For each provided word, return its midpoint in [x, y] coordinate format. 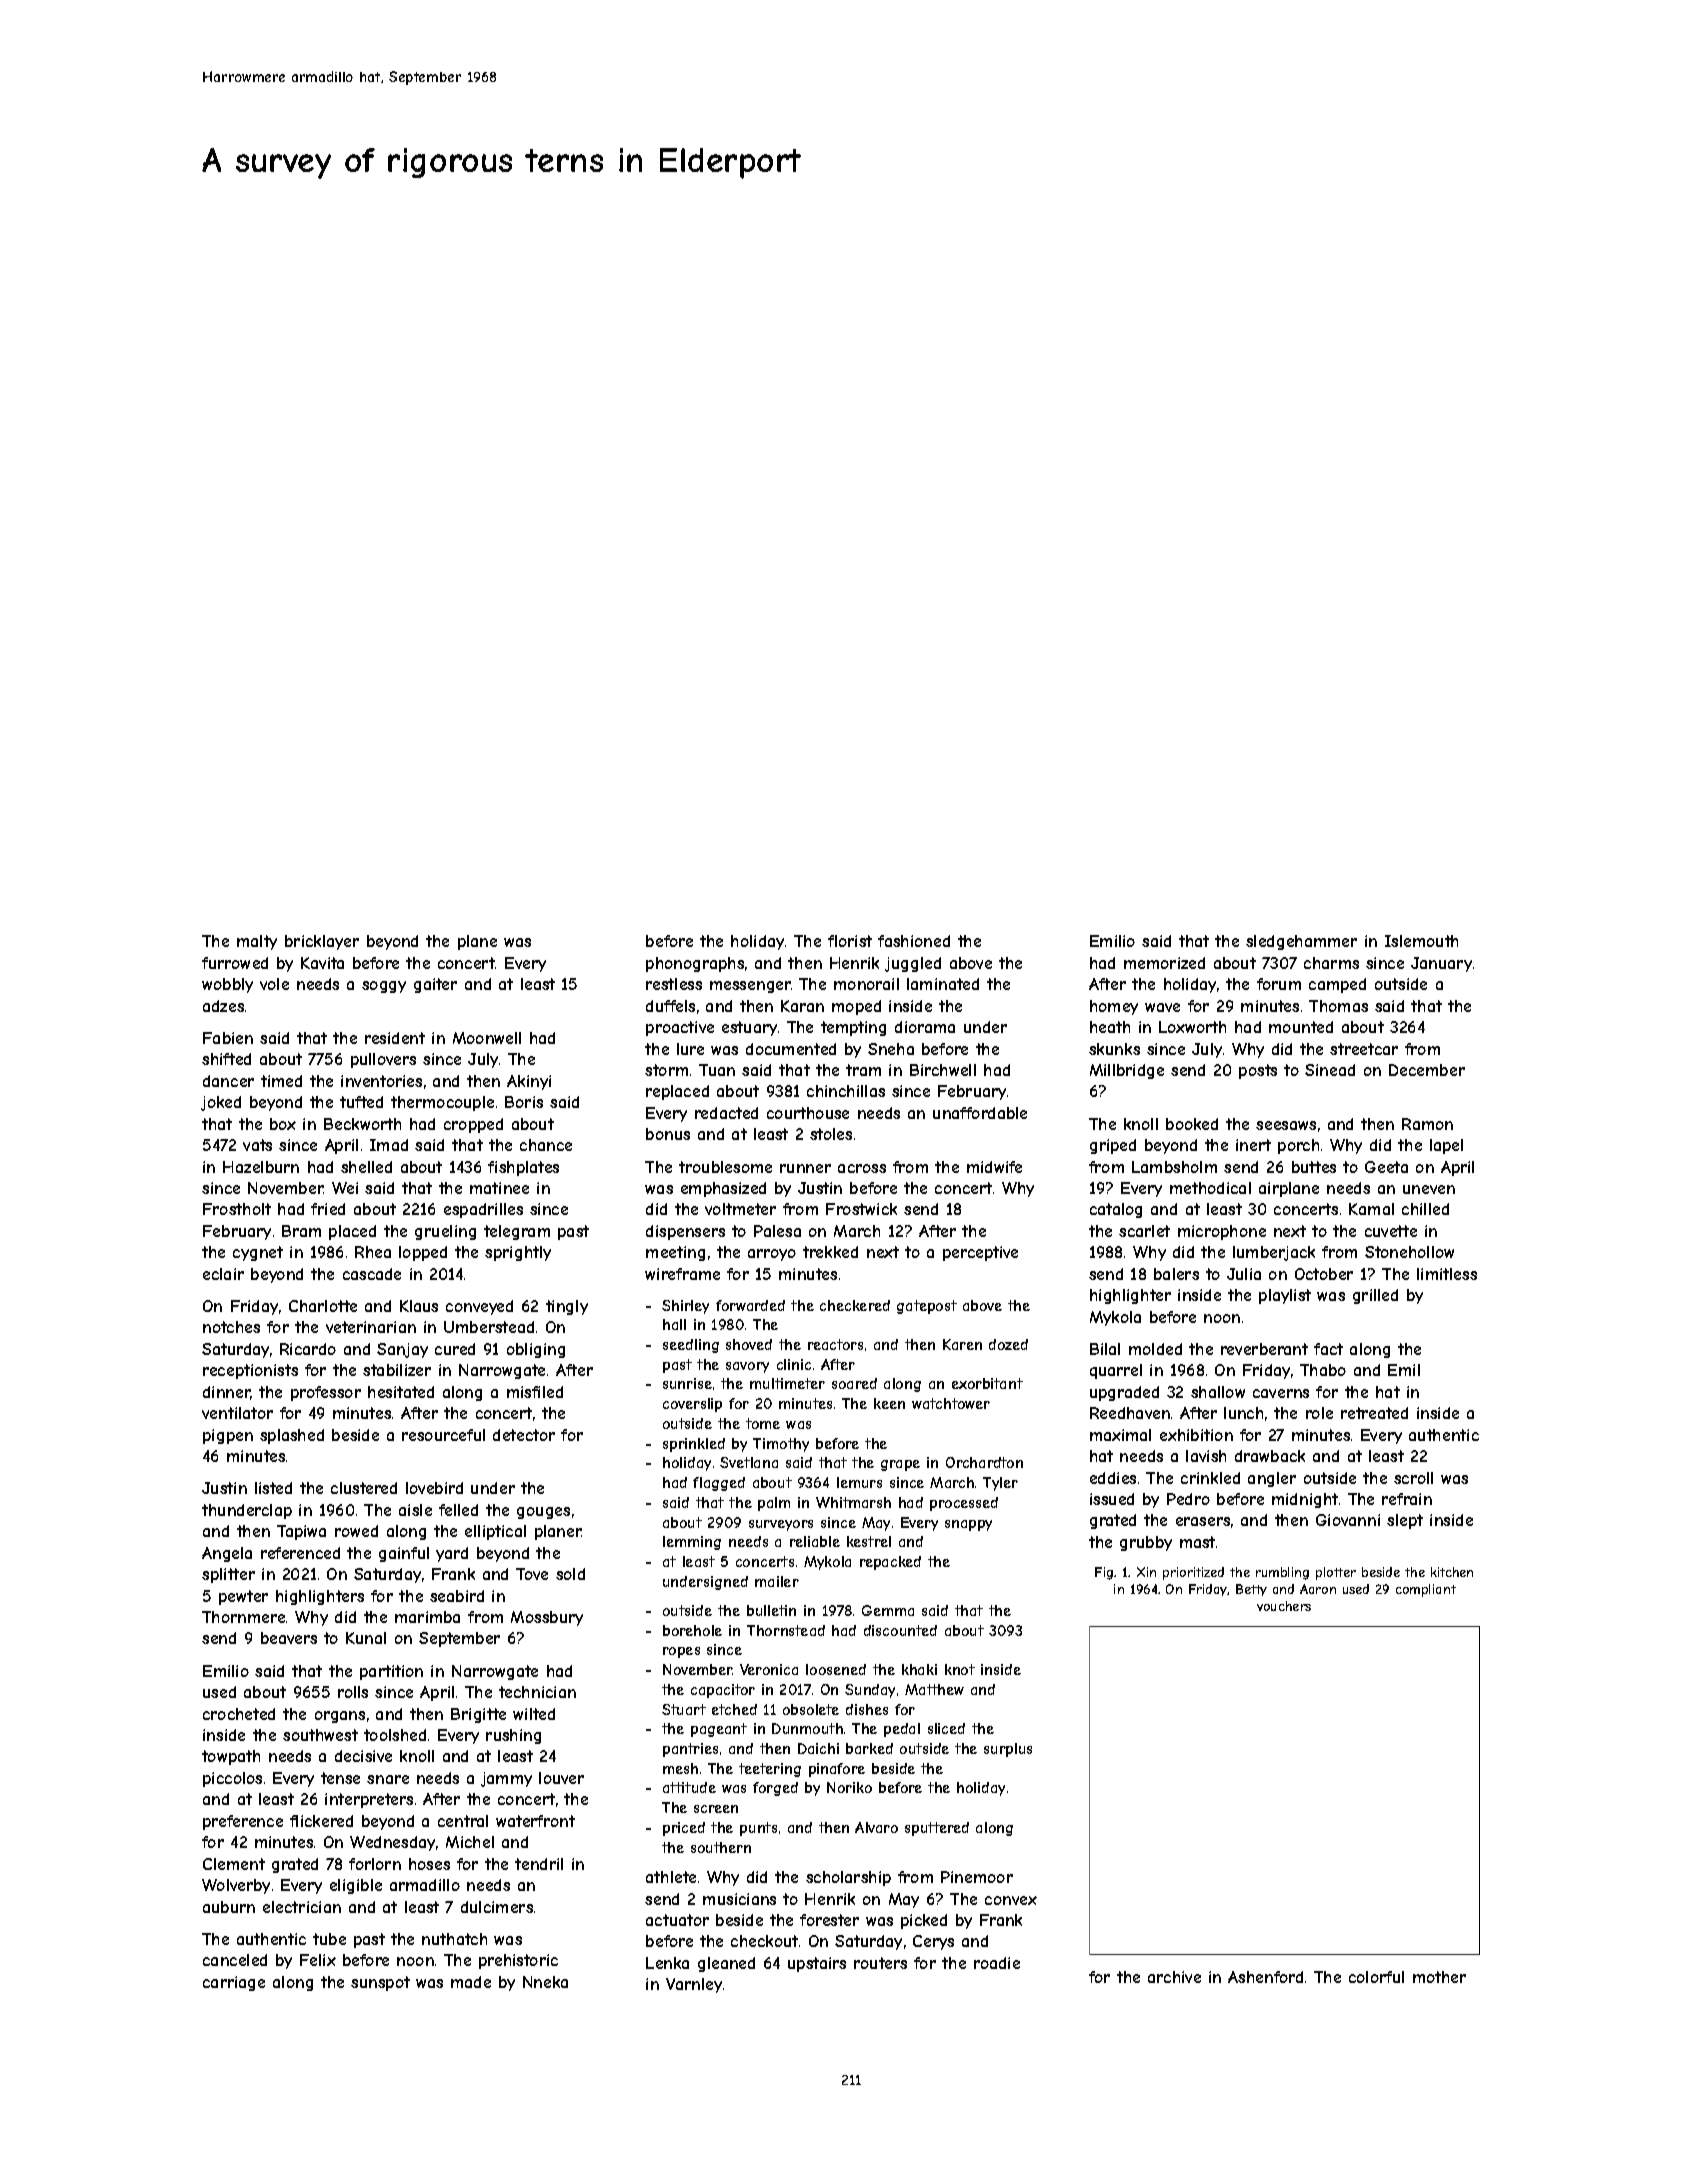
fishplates [523, 1168]
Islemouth [1421, 941]
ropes [681, 1652]
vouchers [1284, 1606]
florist [850, 941]
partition [391, 1672]
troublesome [725, 1167]
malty [257, 942]
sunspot [380, 1983]
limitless [1447, 1274]
